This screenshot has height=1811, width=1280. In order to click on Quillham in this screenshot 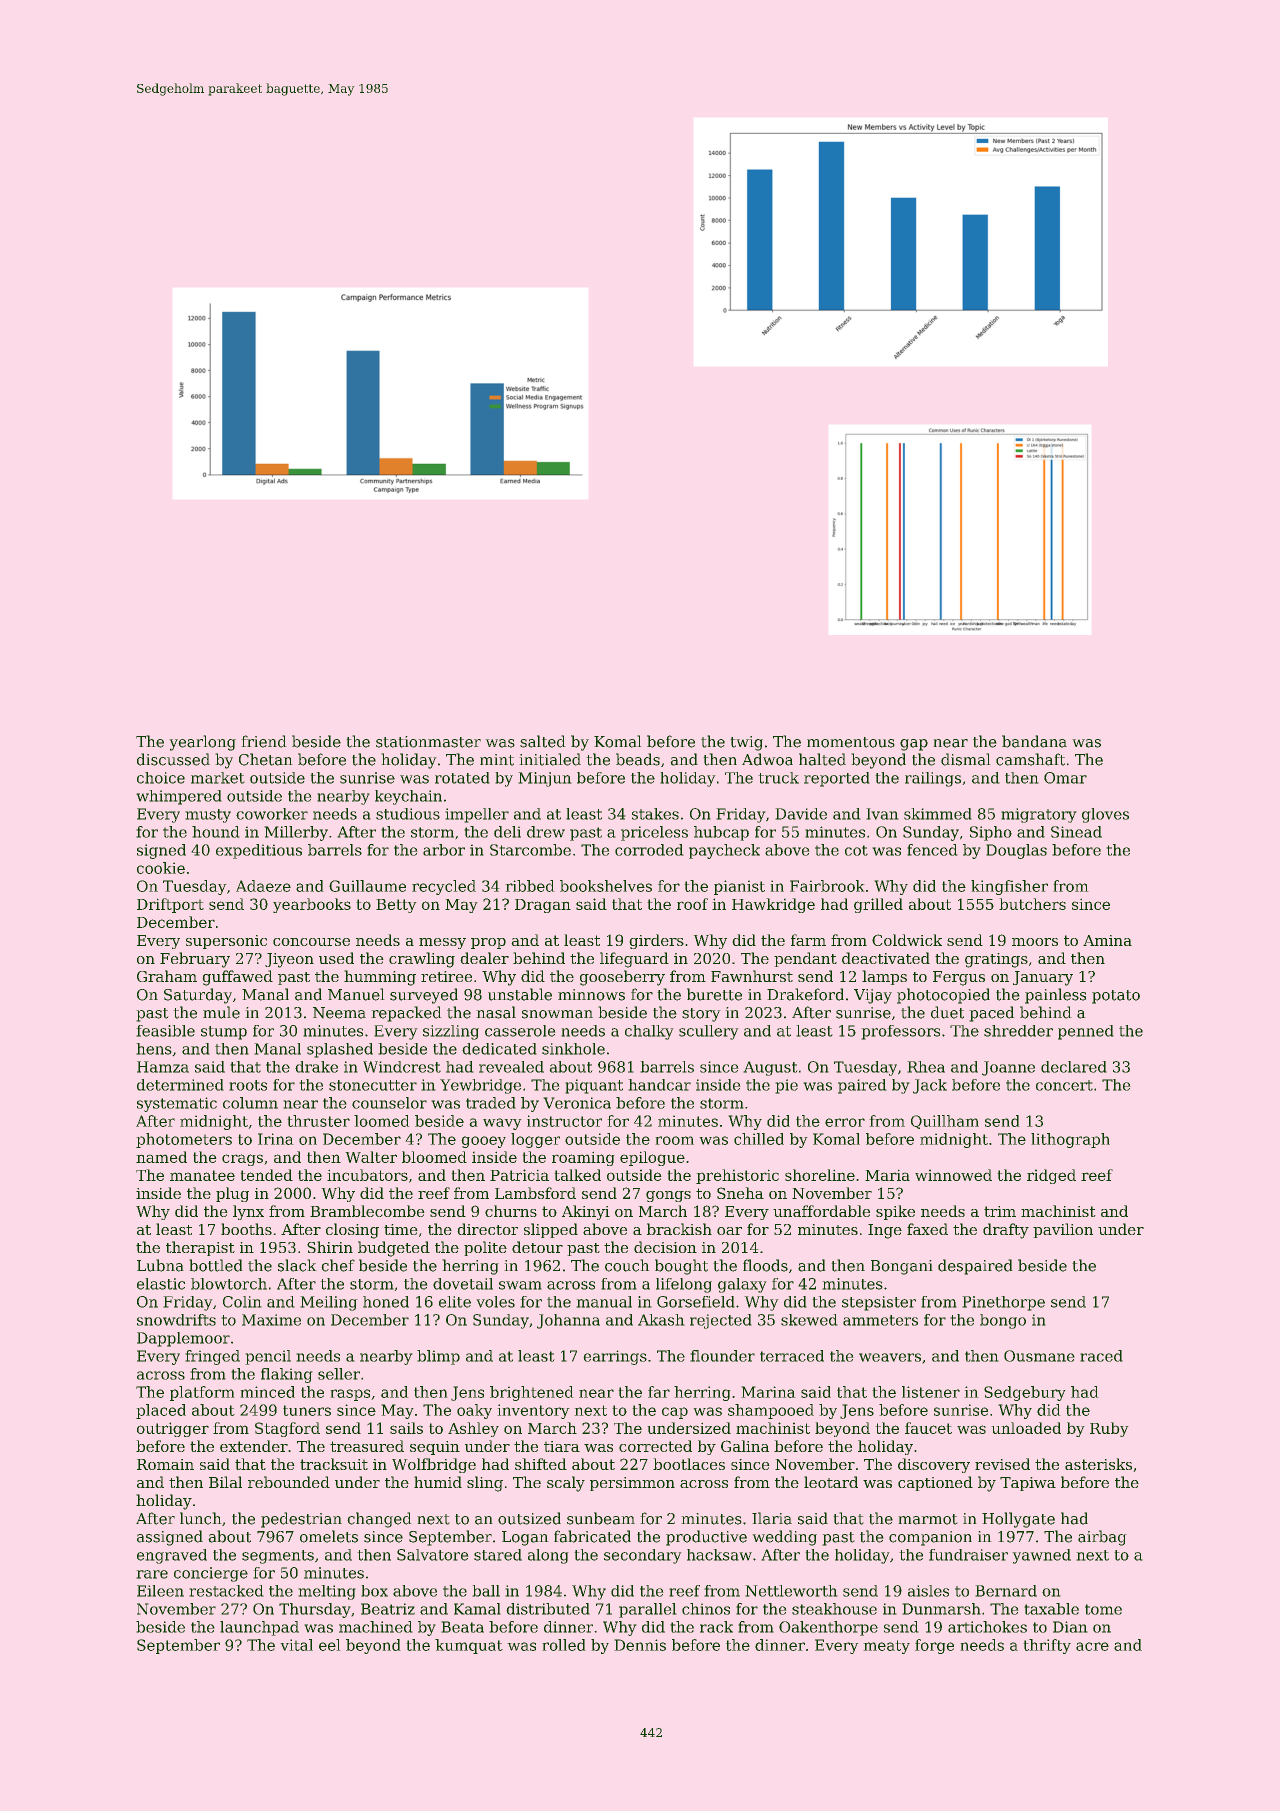, I will do `click(945, 1122)`.
